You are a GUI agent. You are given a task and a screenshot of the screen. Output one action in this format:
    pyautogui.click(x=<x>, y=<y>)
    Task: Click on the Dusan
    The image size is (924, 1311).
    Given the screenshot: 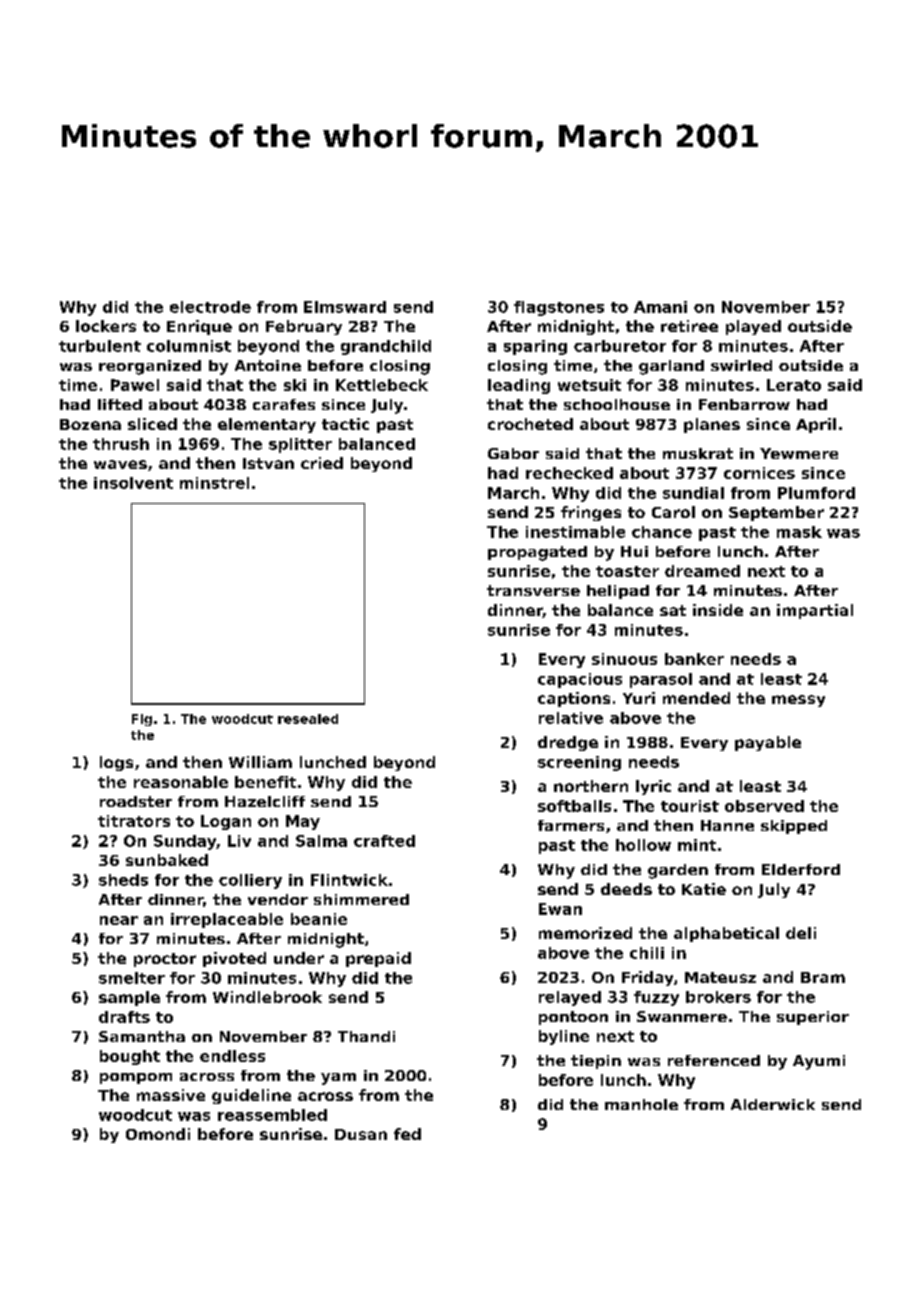 What is the action you would take?
    pyautogui.click(x=361, y=1134)
